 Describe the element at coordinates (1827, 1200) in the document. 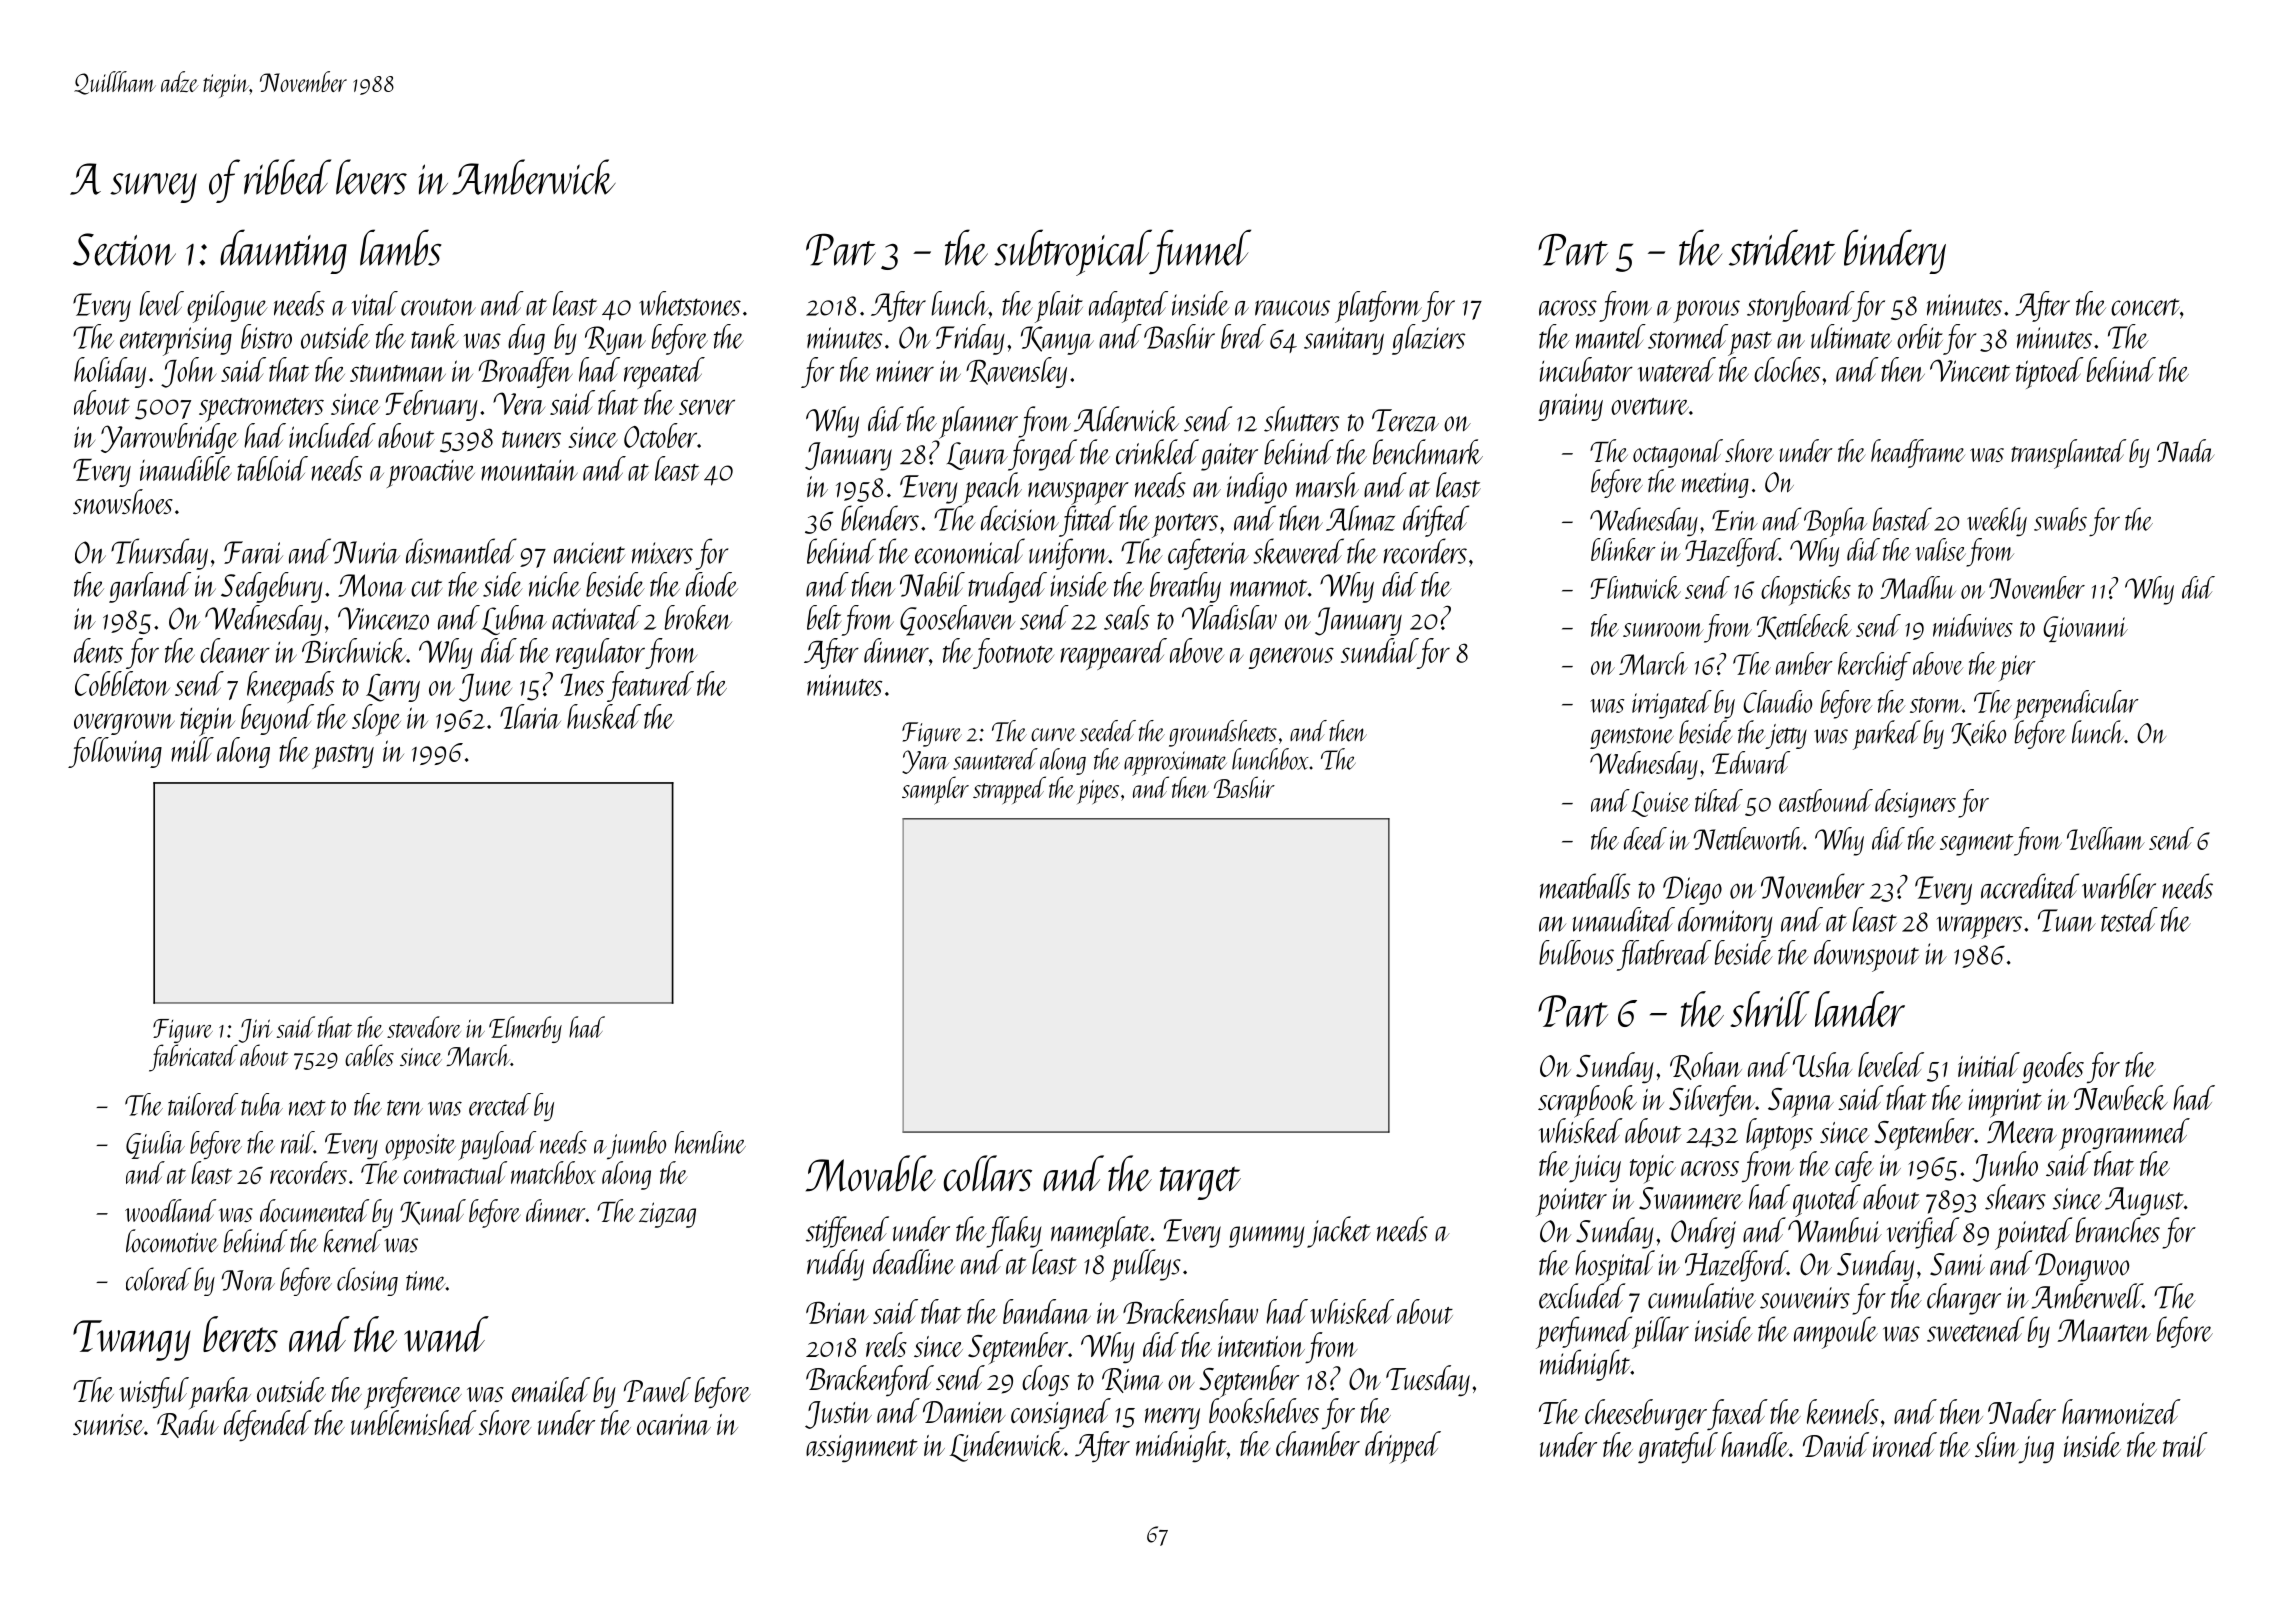

I see `quoted` at that location.
